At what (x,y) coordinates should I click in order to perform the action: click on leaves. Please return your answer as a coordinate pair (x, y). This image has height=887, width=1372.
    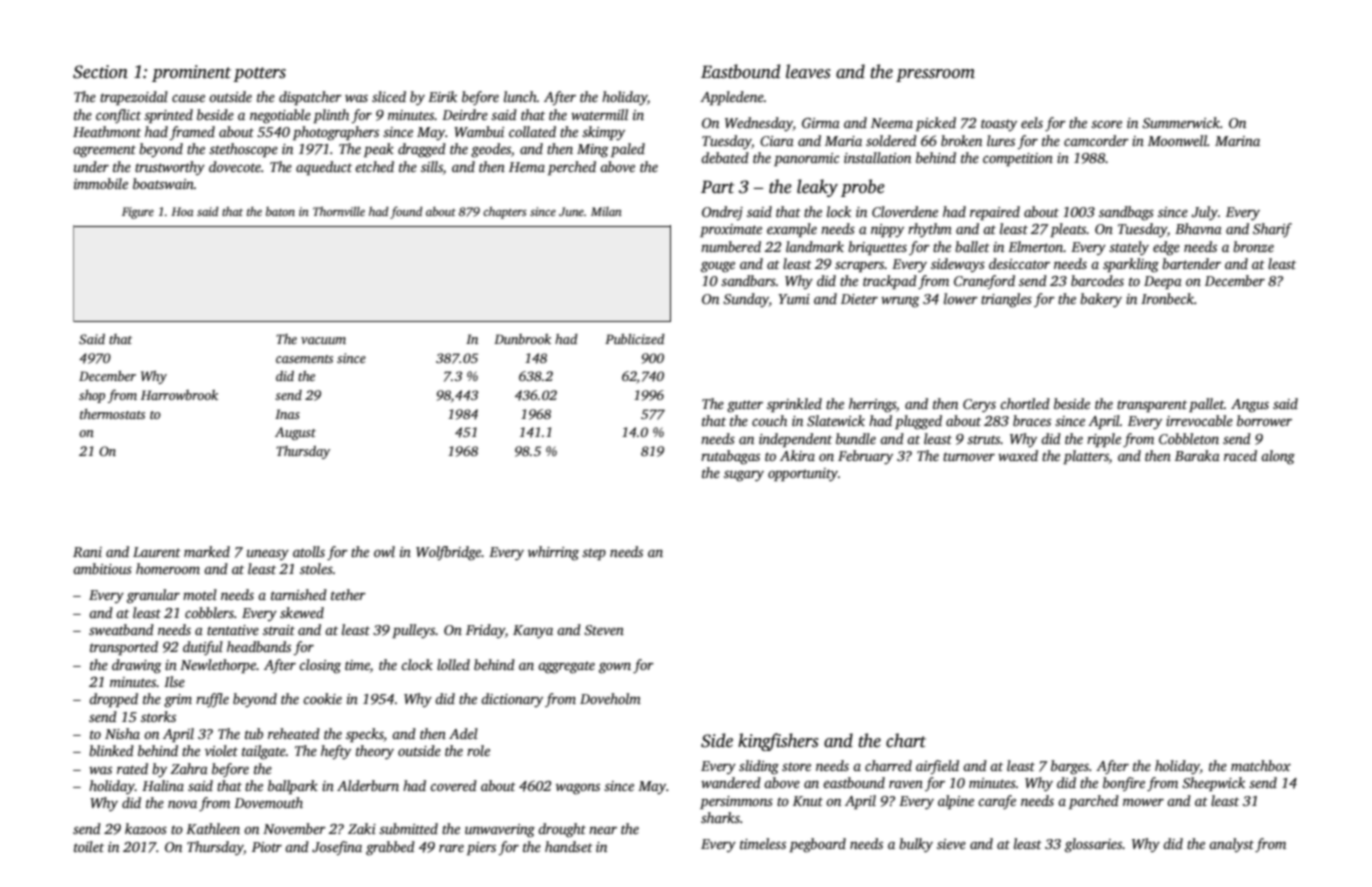
    Looking at the image, I should click on (808, 71).
